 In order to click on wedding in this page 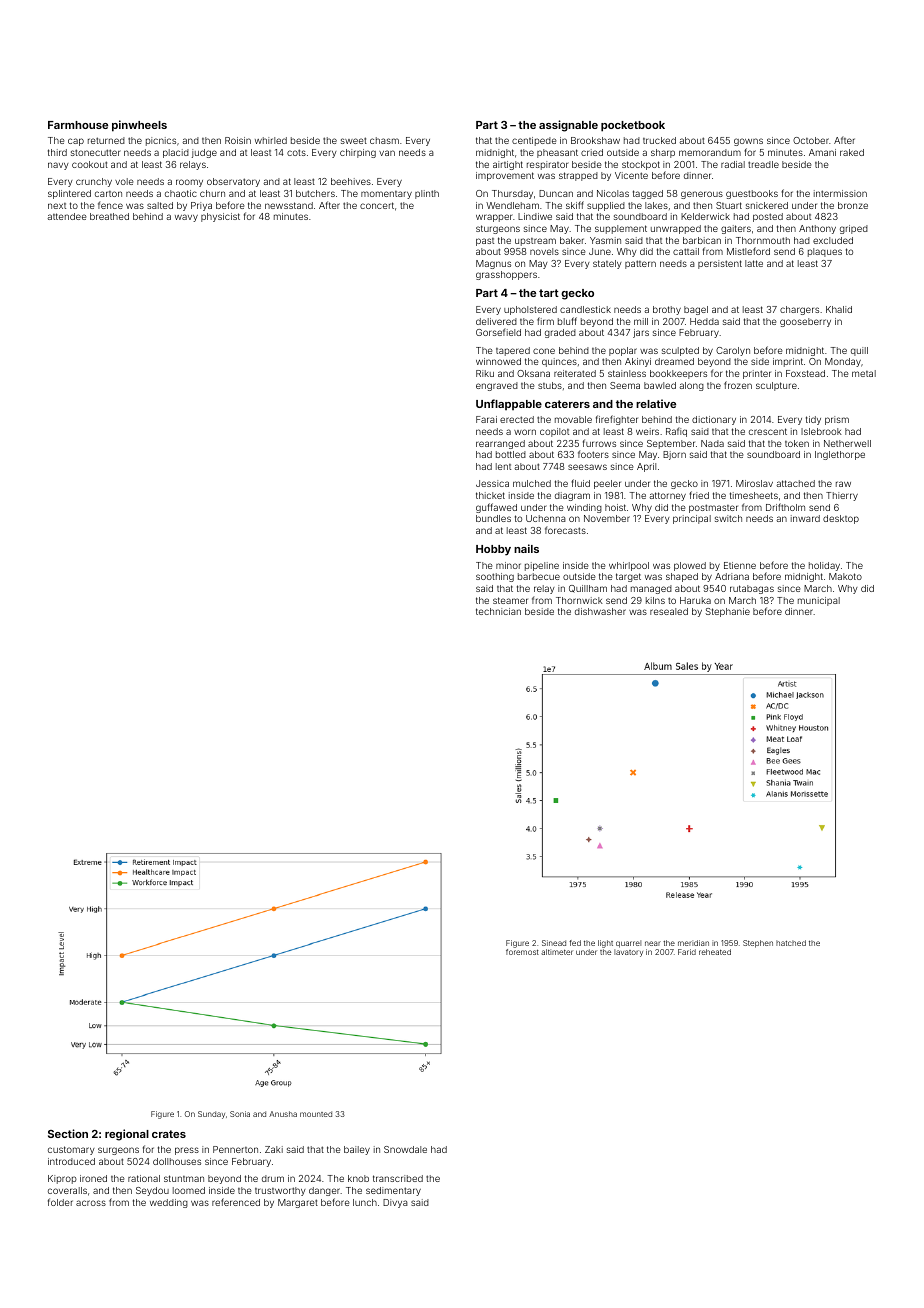, I will do `click(169, 1203)`.
